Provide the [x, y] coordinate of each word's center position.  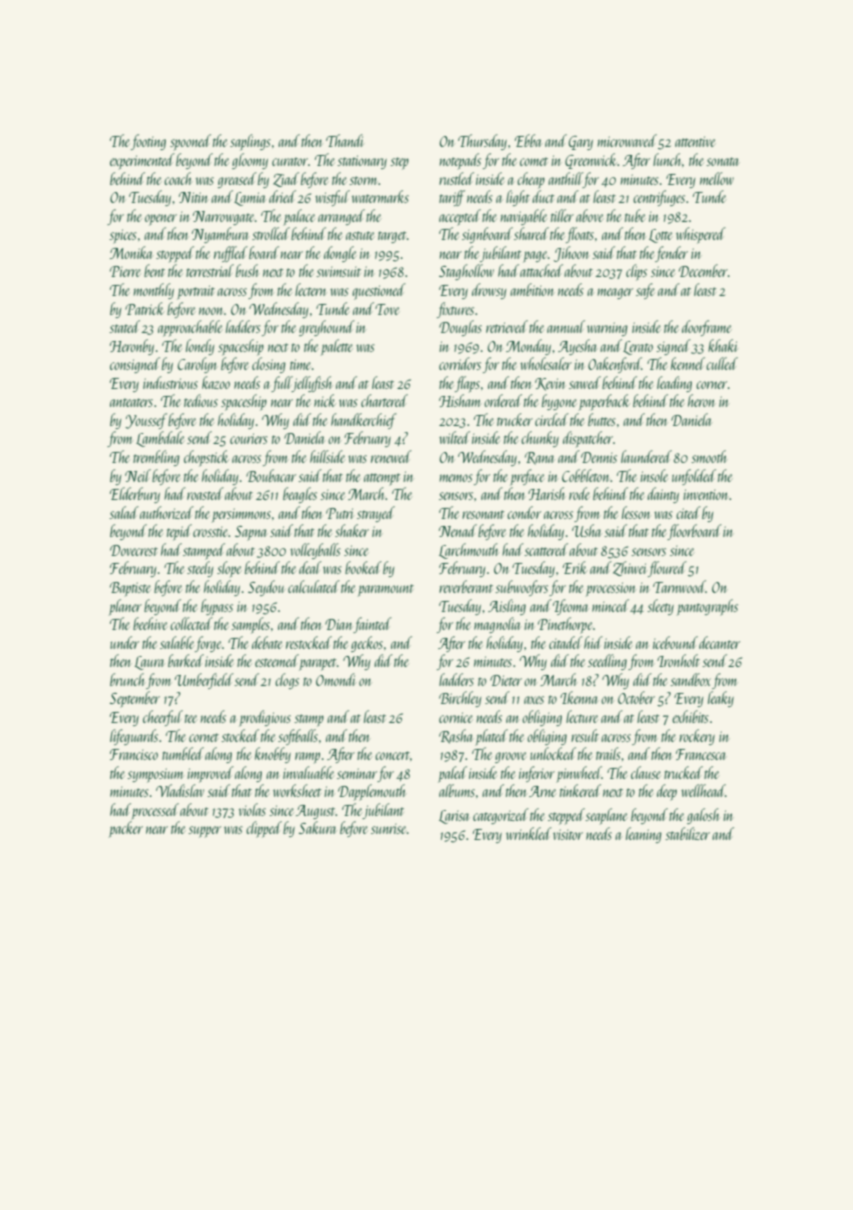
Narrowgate [223, 218]
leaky [721, 699]
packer [126, 829]
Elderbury [135, 495]
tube [635, 215]
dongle [340, 254]
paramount [386, 590]
